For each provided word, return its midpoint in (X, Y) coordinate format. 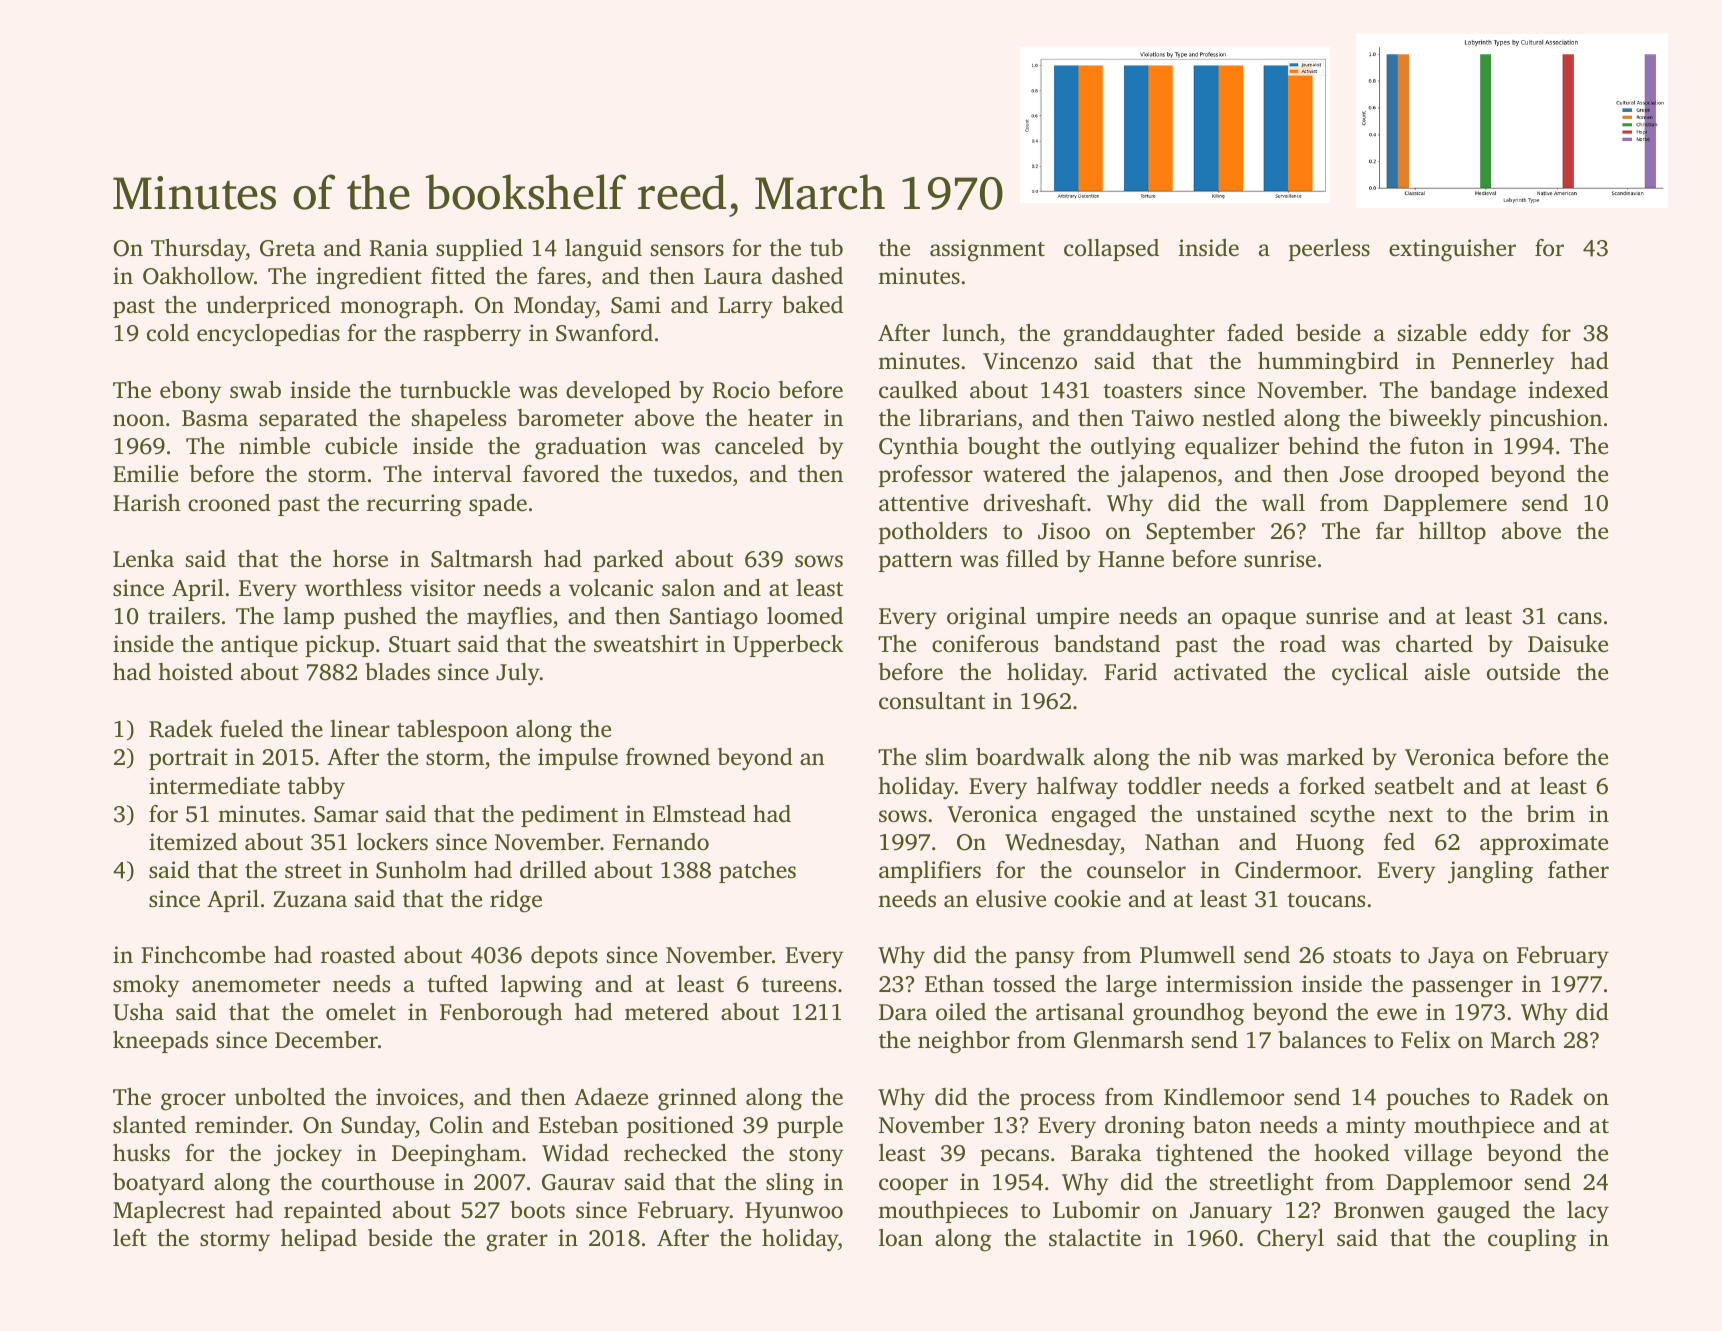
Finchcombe (203, 955)
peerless (1329, 250)
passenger (1462, 989)
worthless (353, 588)
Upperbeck (788, 646)
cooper (913, 1186)
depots (564, 957)
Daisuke (1568, 644)
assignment (987, 250)
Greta (288, 248)
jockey (308, 1155)
